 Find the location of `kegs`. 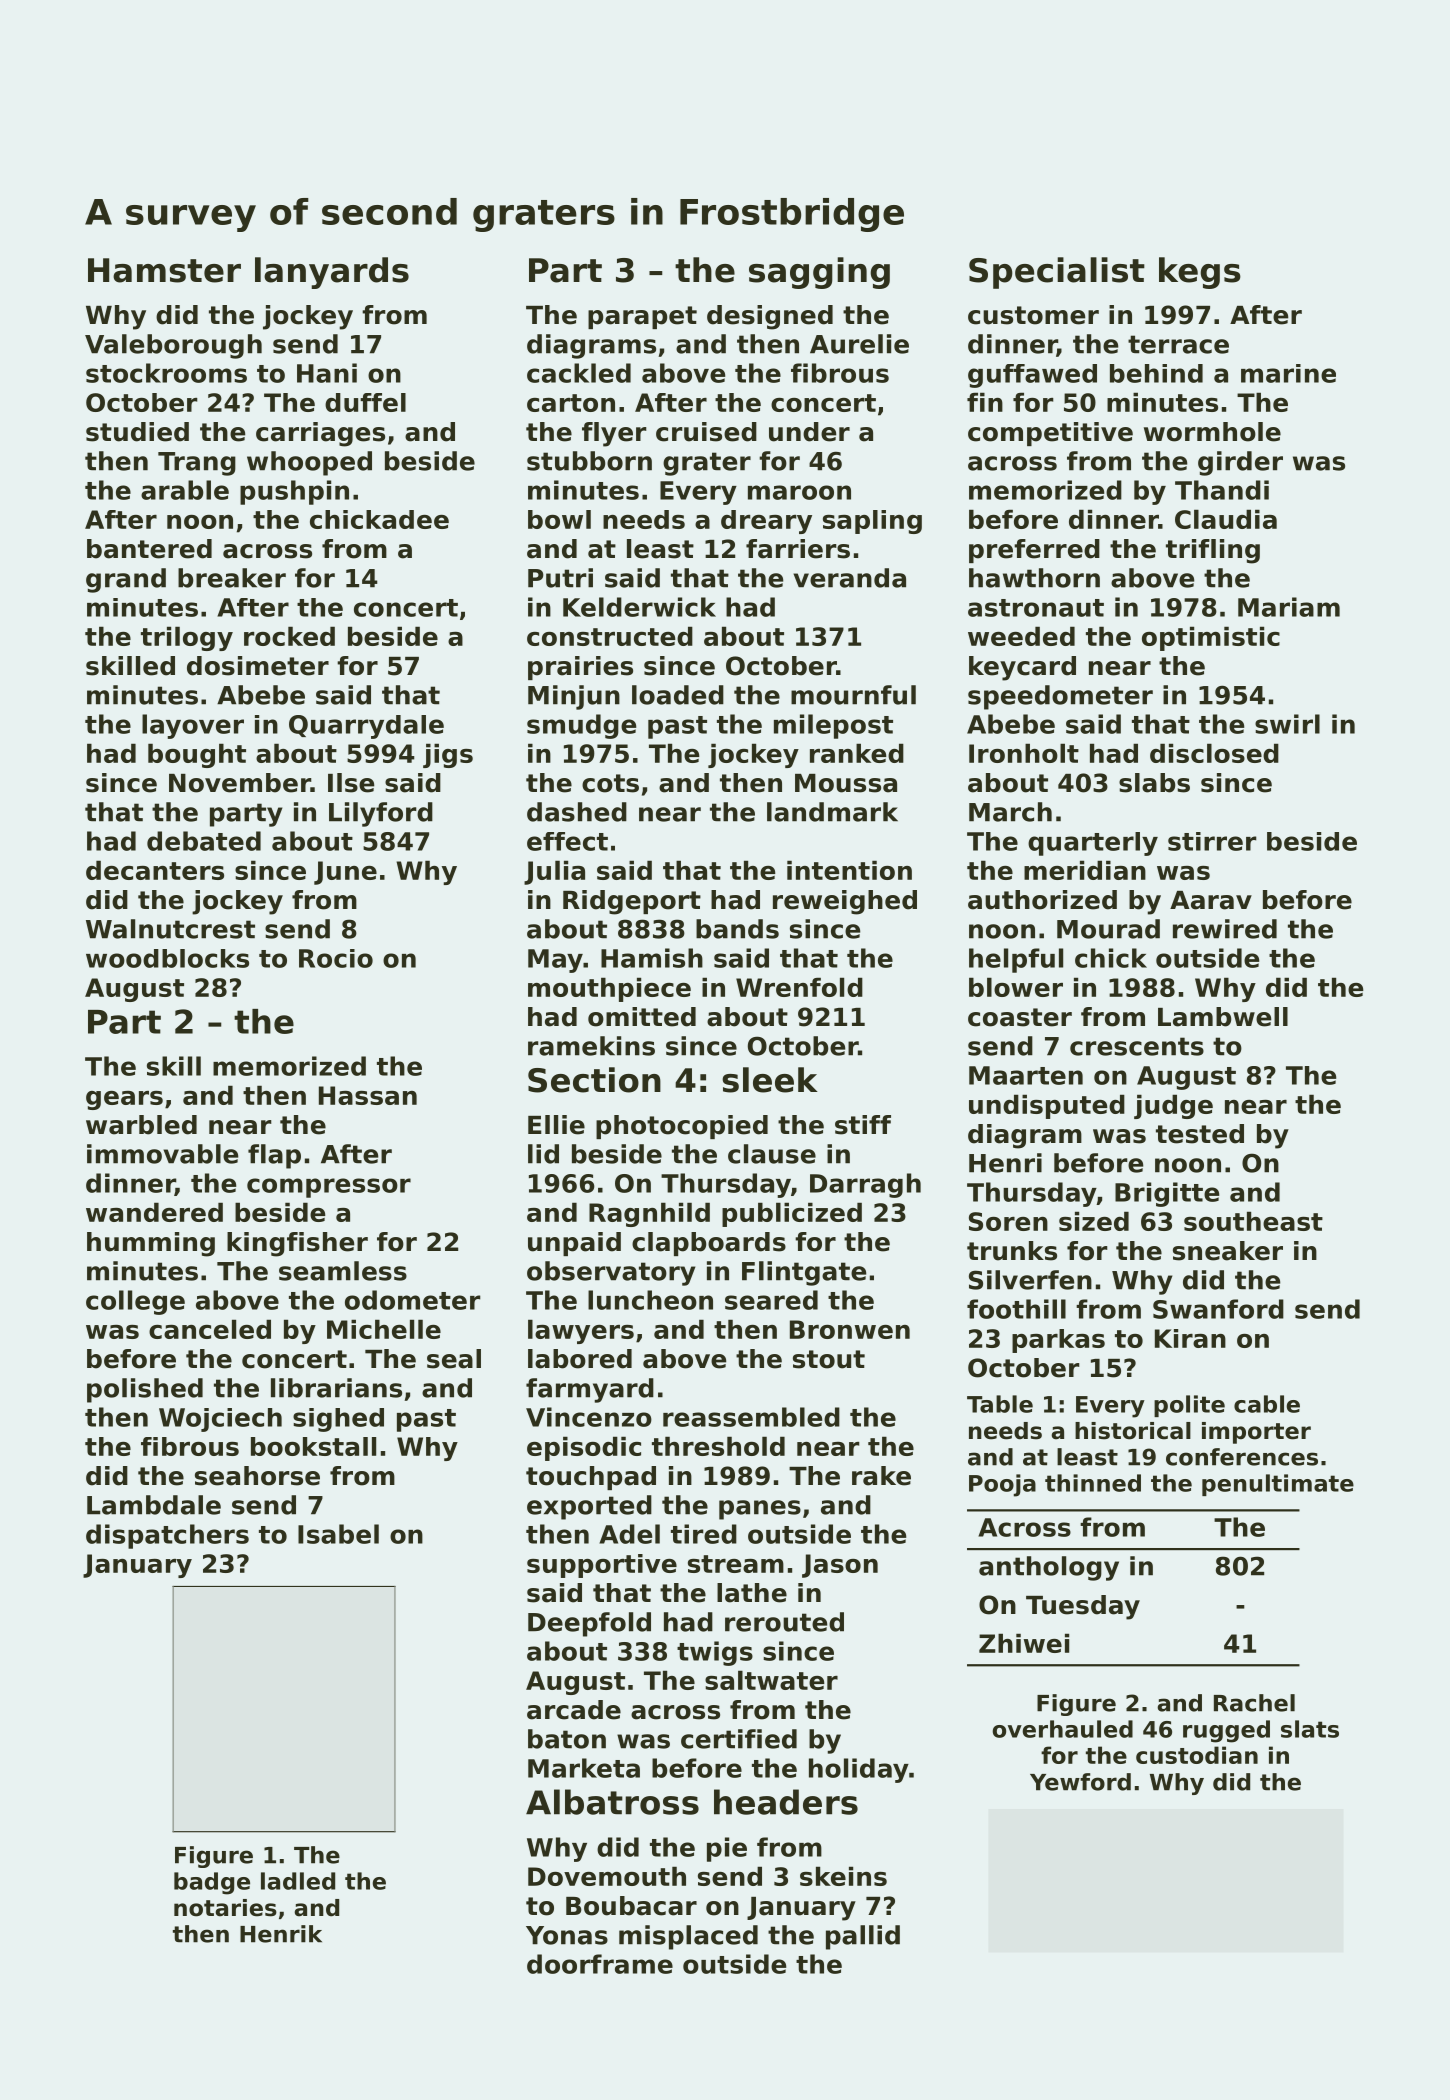

kegs is located at coordinates (1200, 273).
